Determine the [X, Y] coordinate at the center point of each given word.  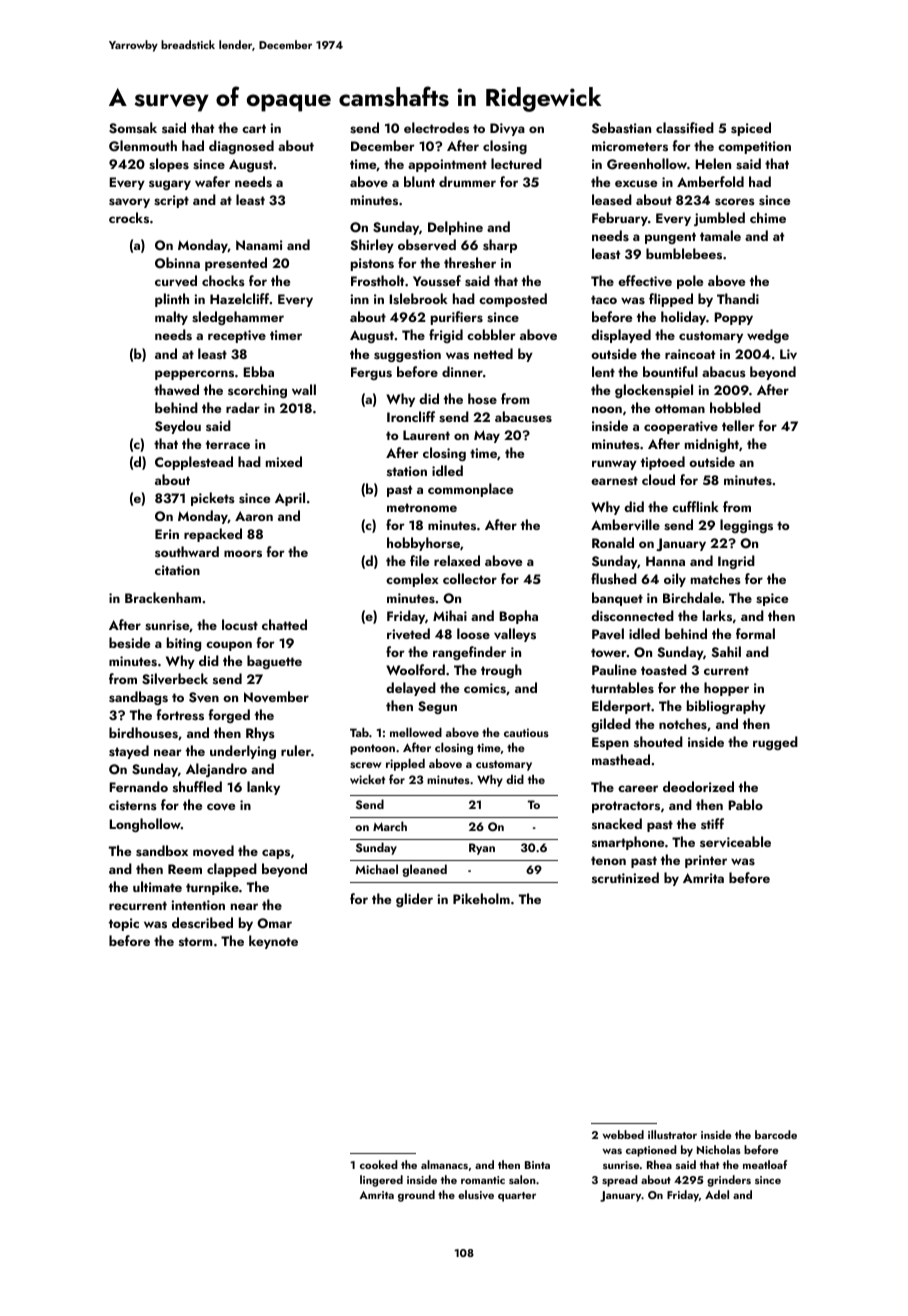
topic [124, 924]
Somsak [133, 128]
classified [685, 127]
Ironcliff [411, 416]
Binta [537, 1165]
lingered [381, 1181]
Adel [717, 1194]
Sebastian [621, 128]
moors [243, 554]
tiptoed [663, 463]
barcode [776, 1134]
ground [416, 1196]
